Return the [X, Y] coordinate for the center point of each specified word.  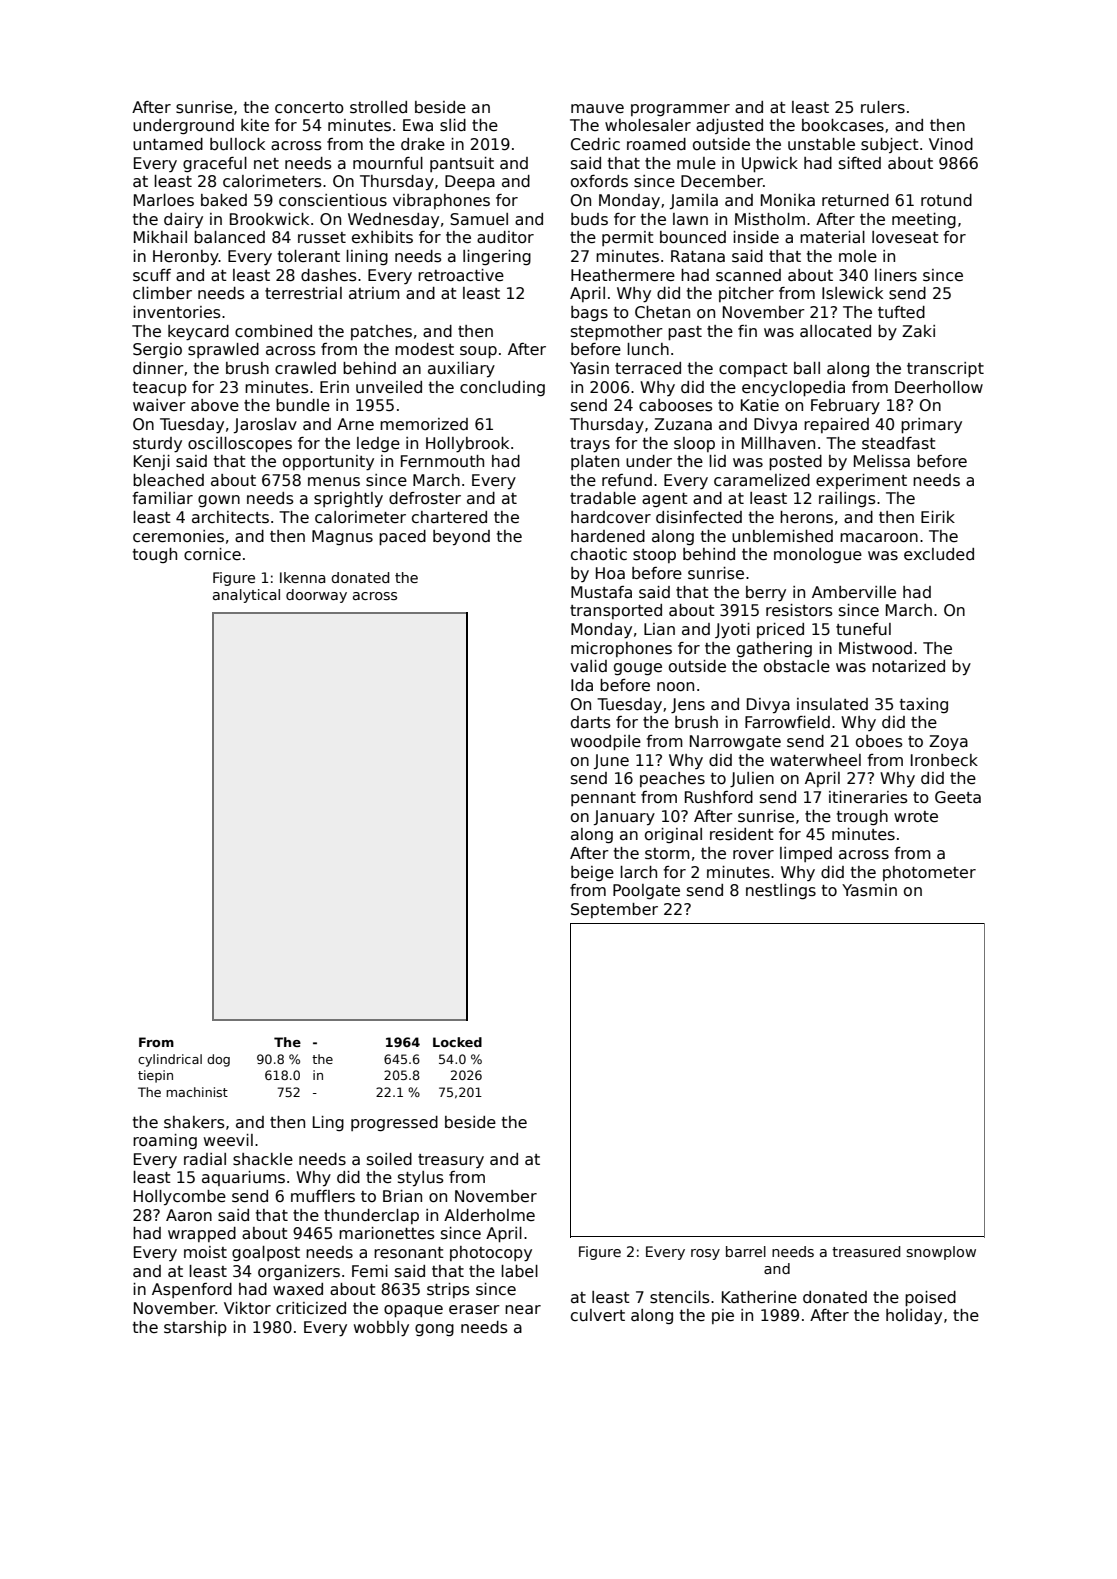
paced [402, 537]
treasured [866, 1251]
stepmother [617, 332]
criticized [311, 1308]
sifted [860, 163]
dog [218, 1060]
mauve [597, 108]
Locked [457, 1042]
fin [747, 331]
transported [616, 611]
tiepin [155, 1076]
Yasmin [869, 890]
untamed [168, 144]
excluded [939, 554]
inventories [177, 312]
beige [592, 873]
